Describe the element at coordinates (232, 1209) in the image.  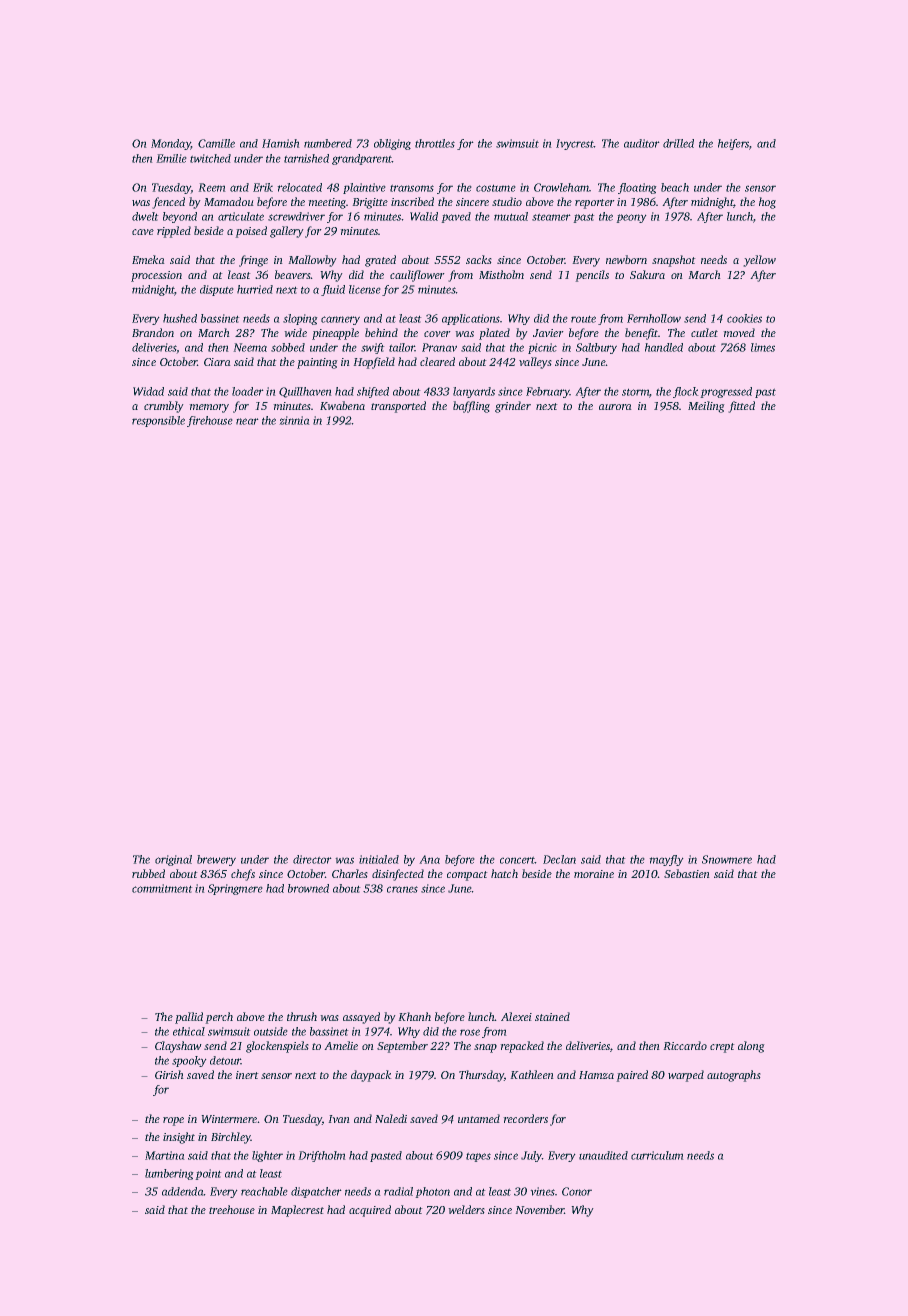
I see `treehouse` at that location.
